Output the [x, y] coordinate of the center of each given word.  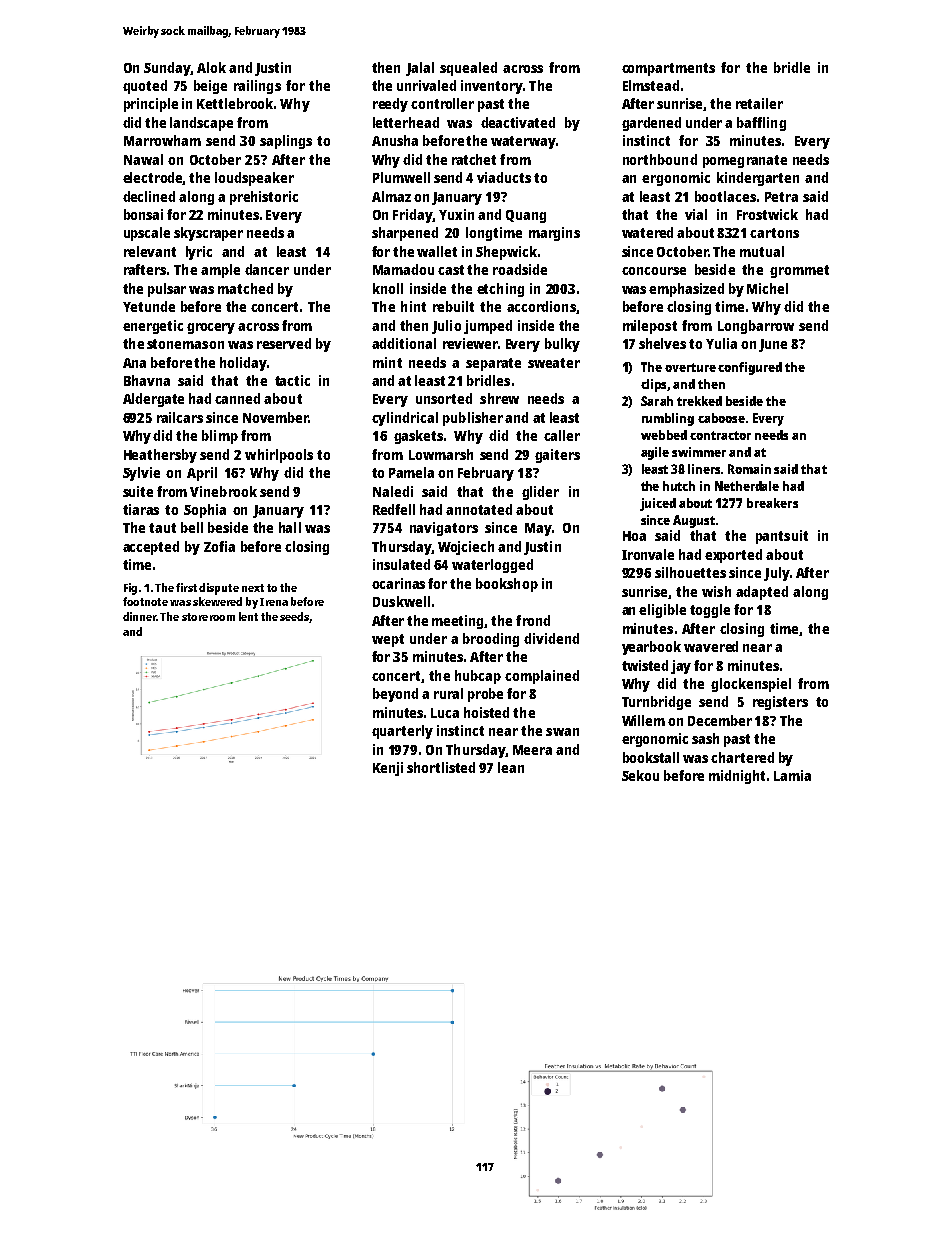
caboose [721, 418]
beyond [395, 695]
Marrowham [162, 140]
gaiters [557, 456]
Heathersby [160, 456]
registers [780, 703]
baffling [761, 124]
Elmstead [651, 85]
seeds [294, 616]
